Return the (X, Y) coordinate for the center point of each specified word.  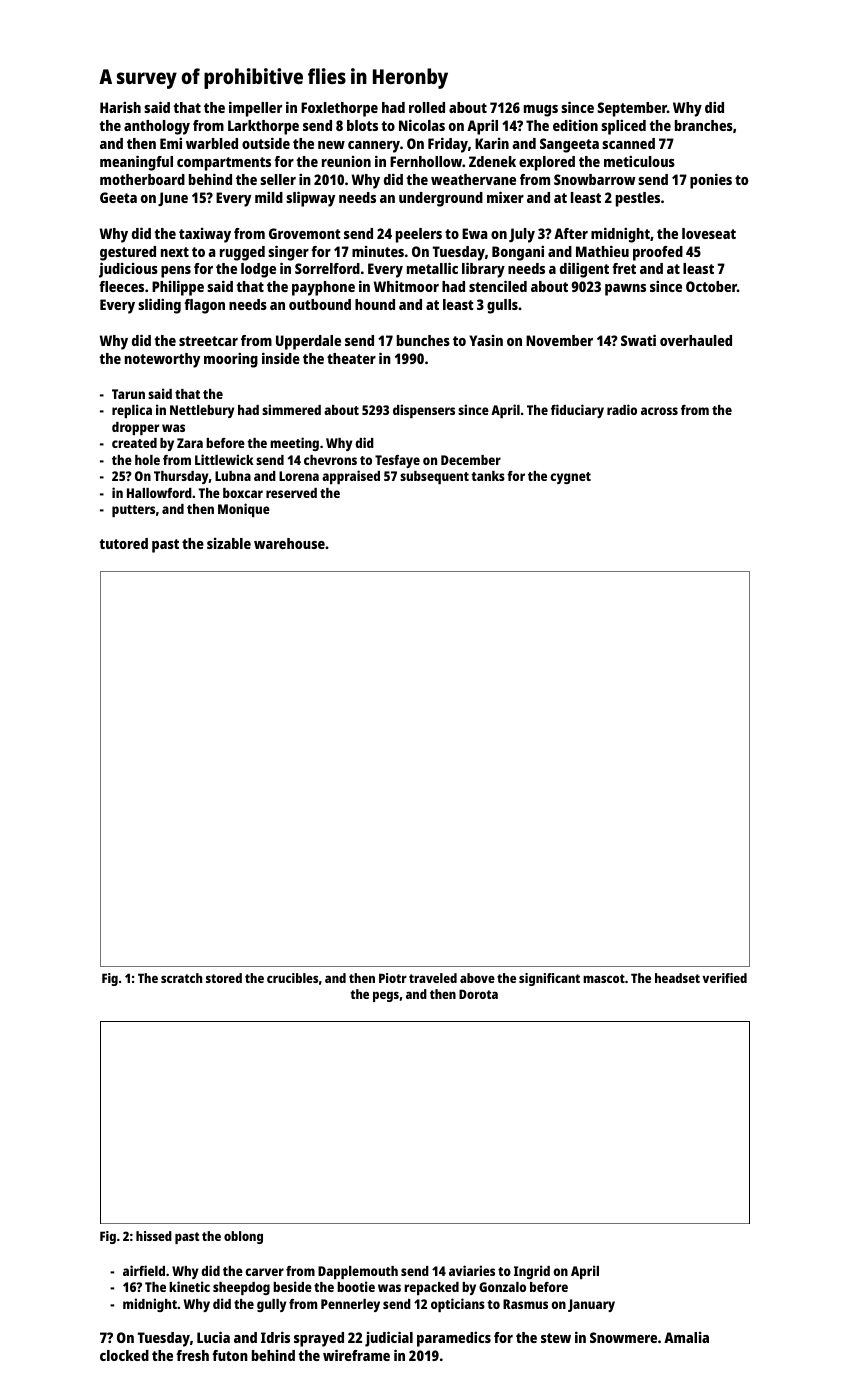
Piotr (393, 978)
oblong (243, 1237)
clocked (124, 1355)
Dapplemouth (358, 1272)
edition (575, 125)
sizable (229, 543)
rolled (427, 107)
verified (724, 978)
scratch (181, 978)
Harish (120, 107)
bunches (423, 340)
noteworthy (162, 360)
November (559, 340)
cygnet (570, 478)
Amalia (686, 1337)
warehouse (289, 543)
